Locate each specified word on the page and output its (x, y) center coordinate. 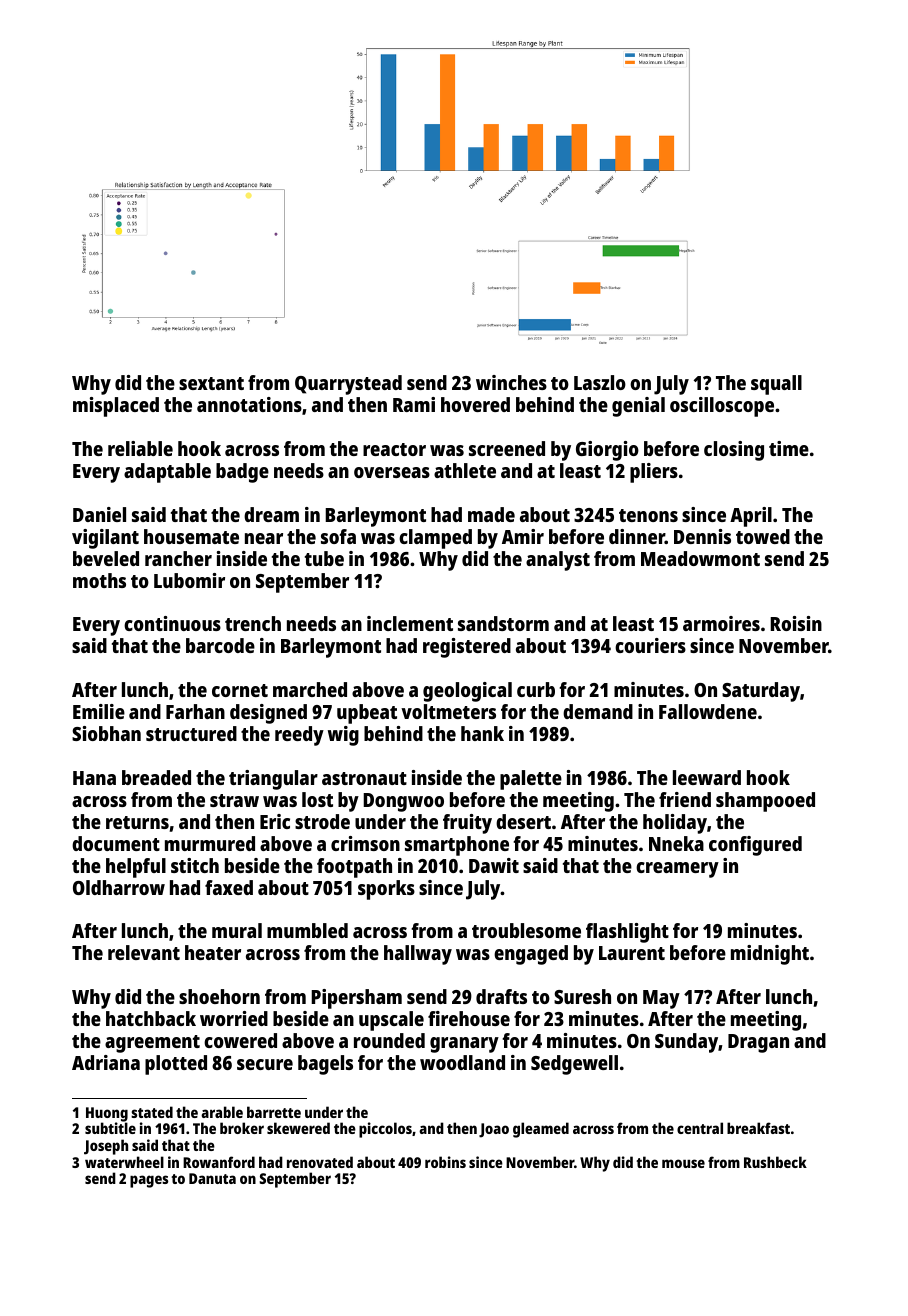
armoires (721, 623)
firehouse (469, 1018)
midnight (770, 955)
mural (237, 930)
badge (242, 473)
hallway (418, 955)
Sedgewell (574, 1065)
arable (222, 1112)
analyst (558, 561)
